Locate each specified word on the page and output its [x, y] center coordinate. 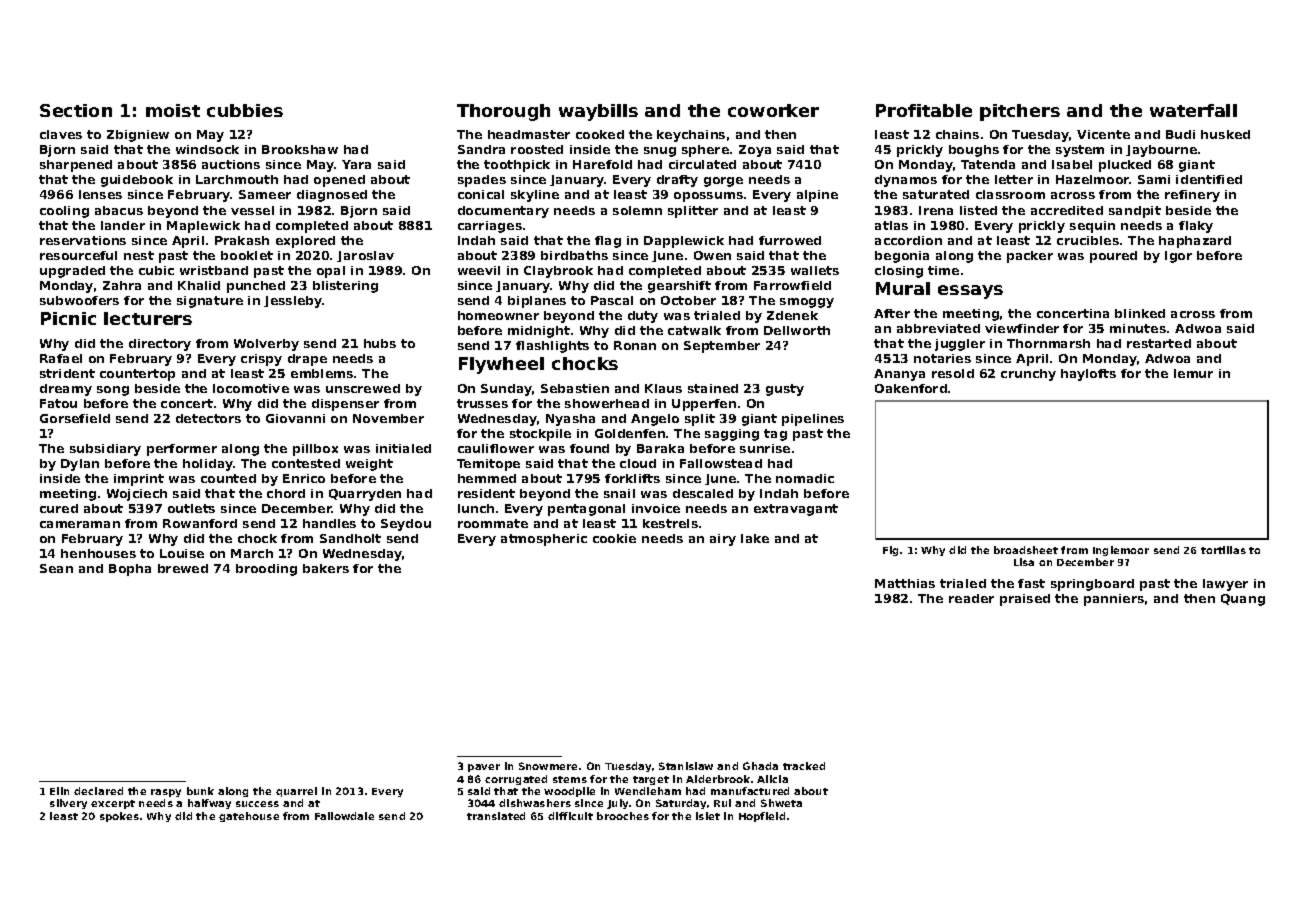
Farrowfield [792, 285]
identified [1209, 179]
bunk [200, 791]
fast [1031, 583]
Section [76, 110]
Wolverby [266, 345]
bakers [326, 568]
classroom [1010, 194]
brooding [266, 570]
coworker [773, 110]
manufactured [750, 791]
